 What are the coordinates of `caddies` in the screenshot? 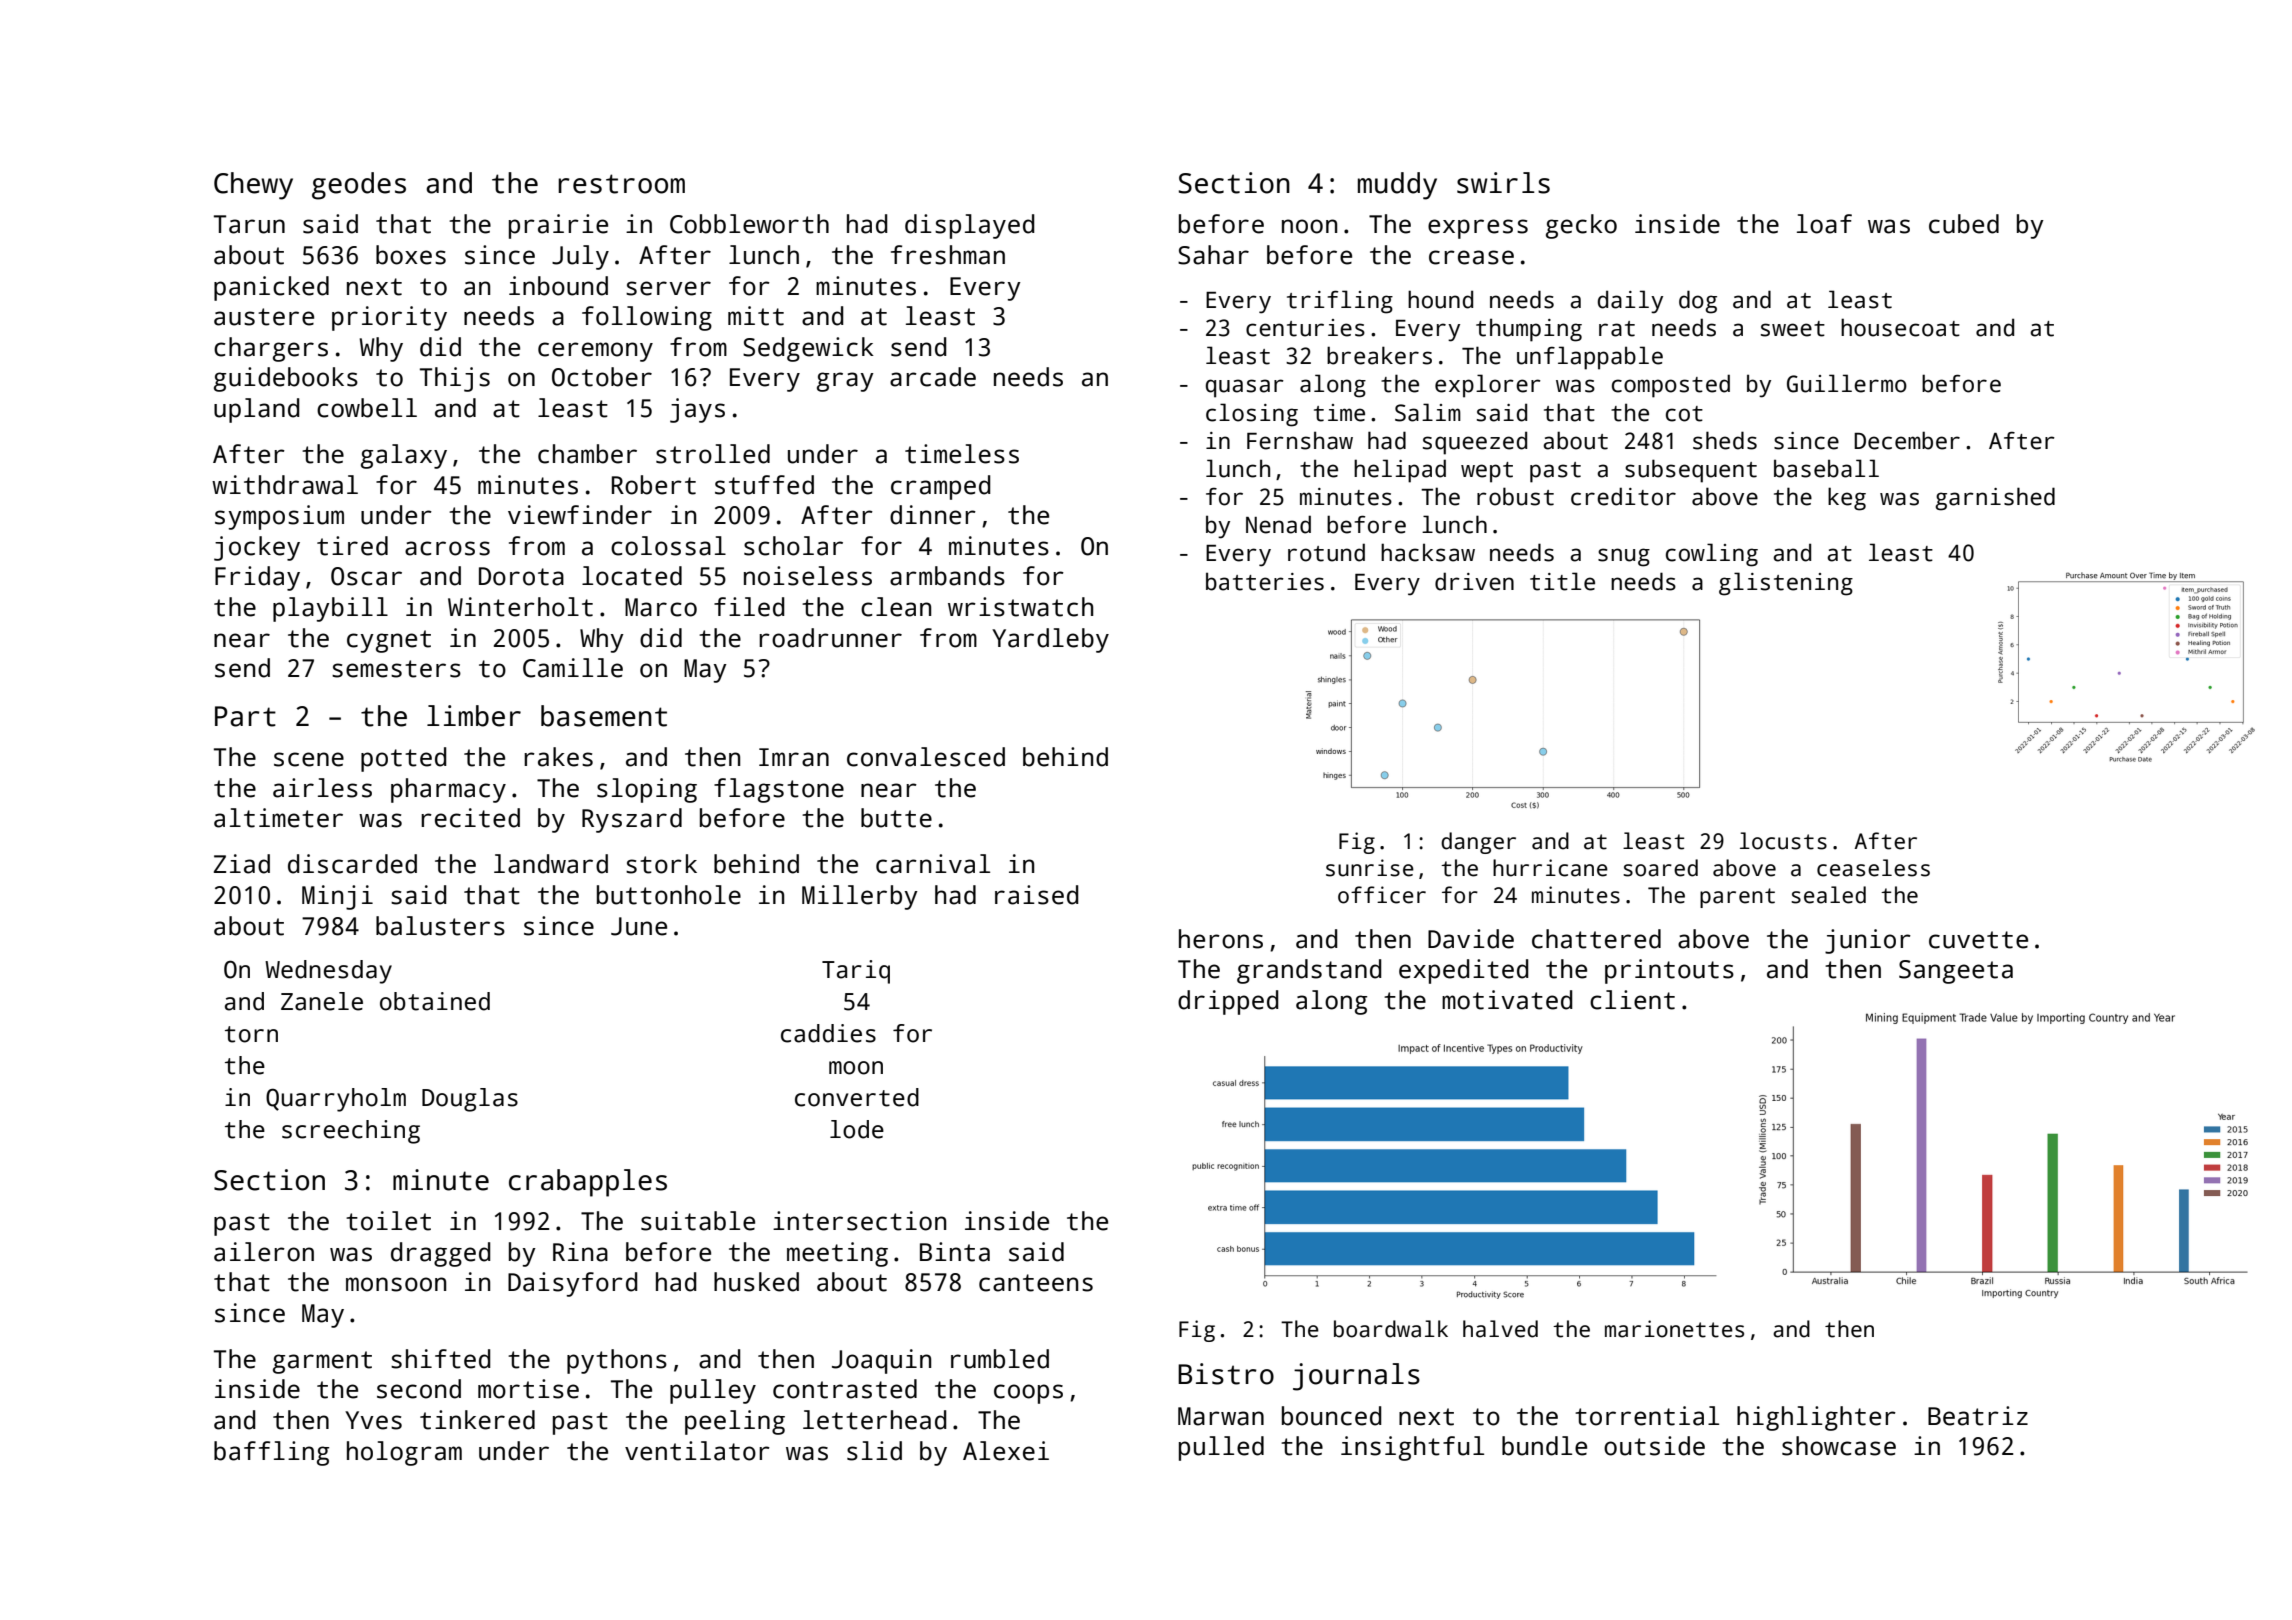 It's located at (828, 1033).
